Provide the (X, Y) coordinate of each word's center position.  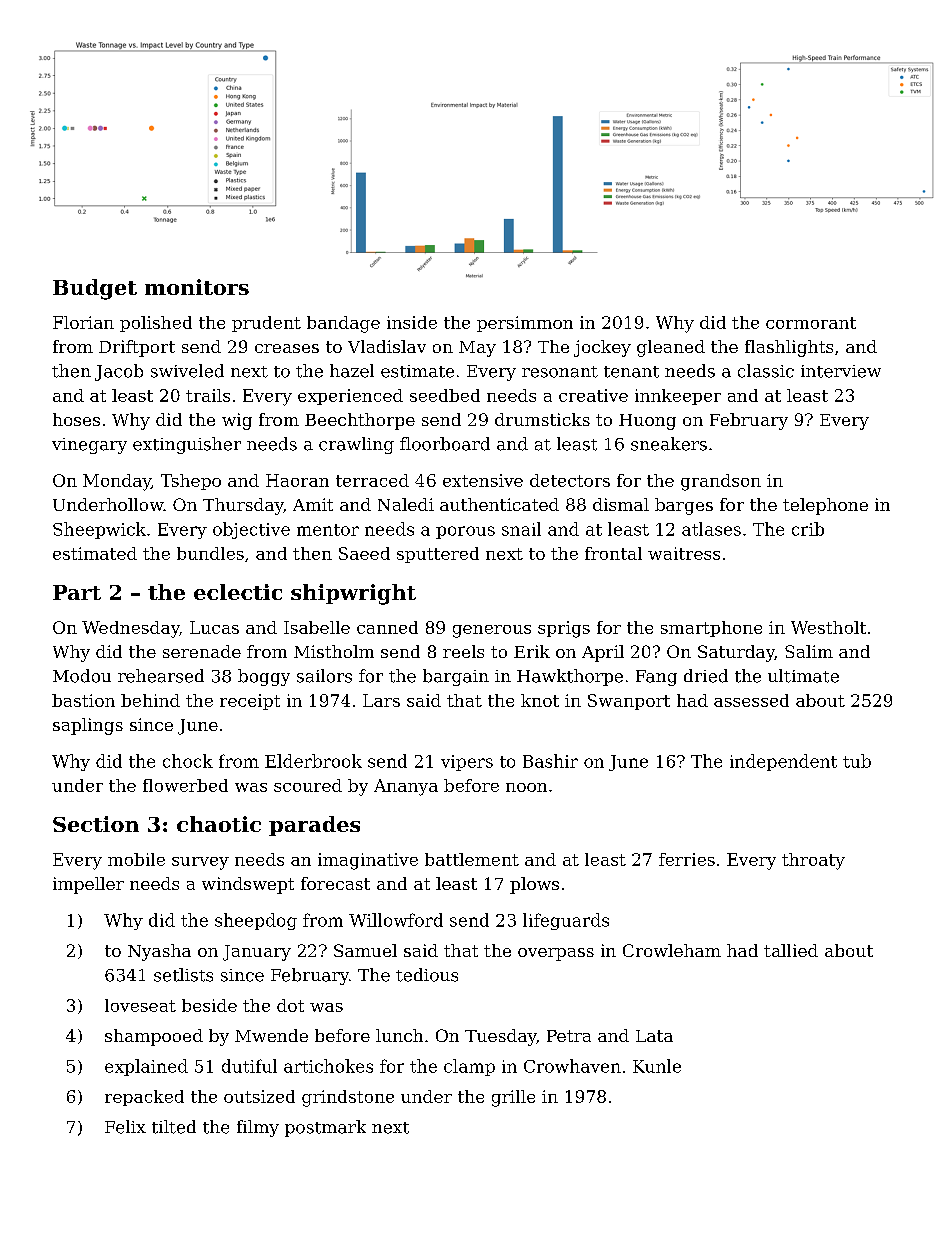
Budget (95, 289)
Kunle (657, 1066)
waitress (684, 553)
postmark (325, 1128)
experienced (350, 397)
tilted (174, 1127)
